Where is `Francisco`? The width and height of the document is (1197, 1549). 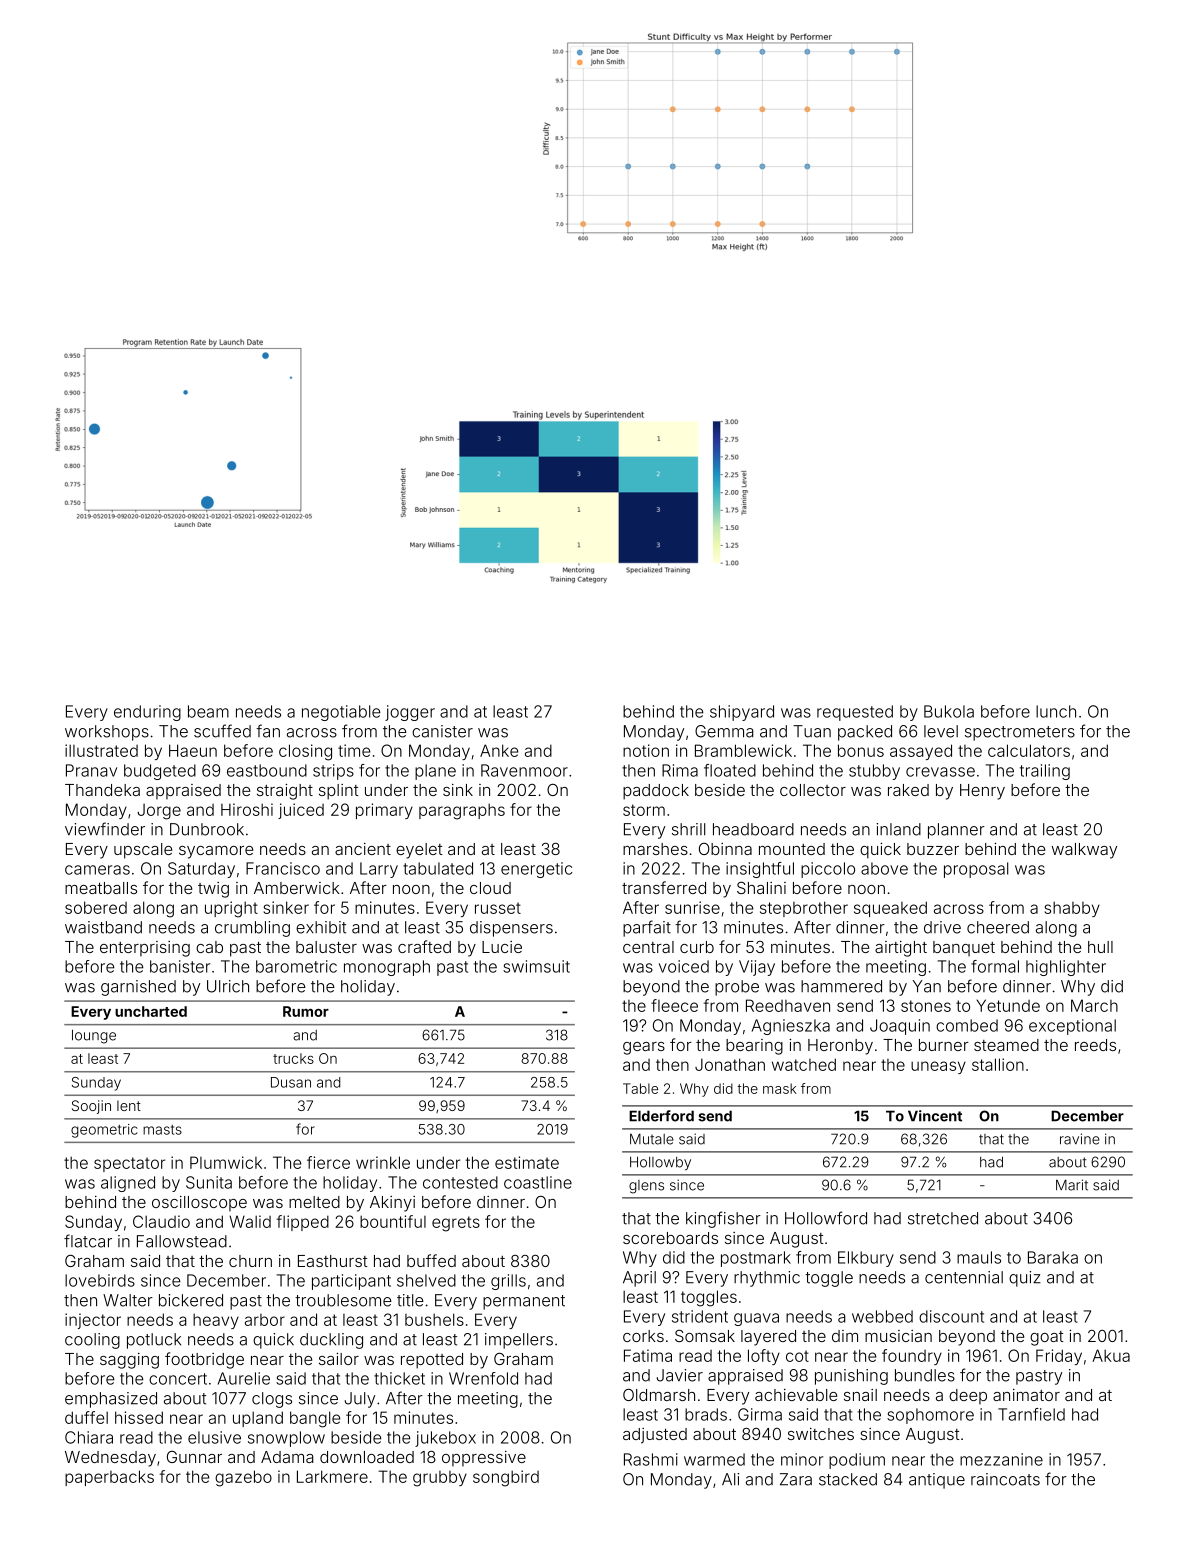 Francisco is located at coordinates (283, 868).
